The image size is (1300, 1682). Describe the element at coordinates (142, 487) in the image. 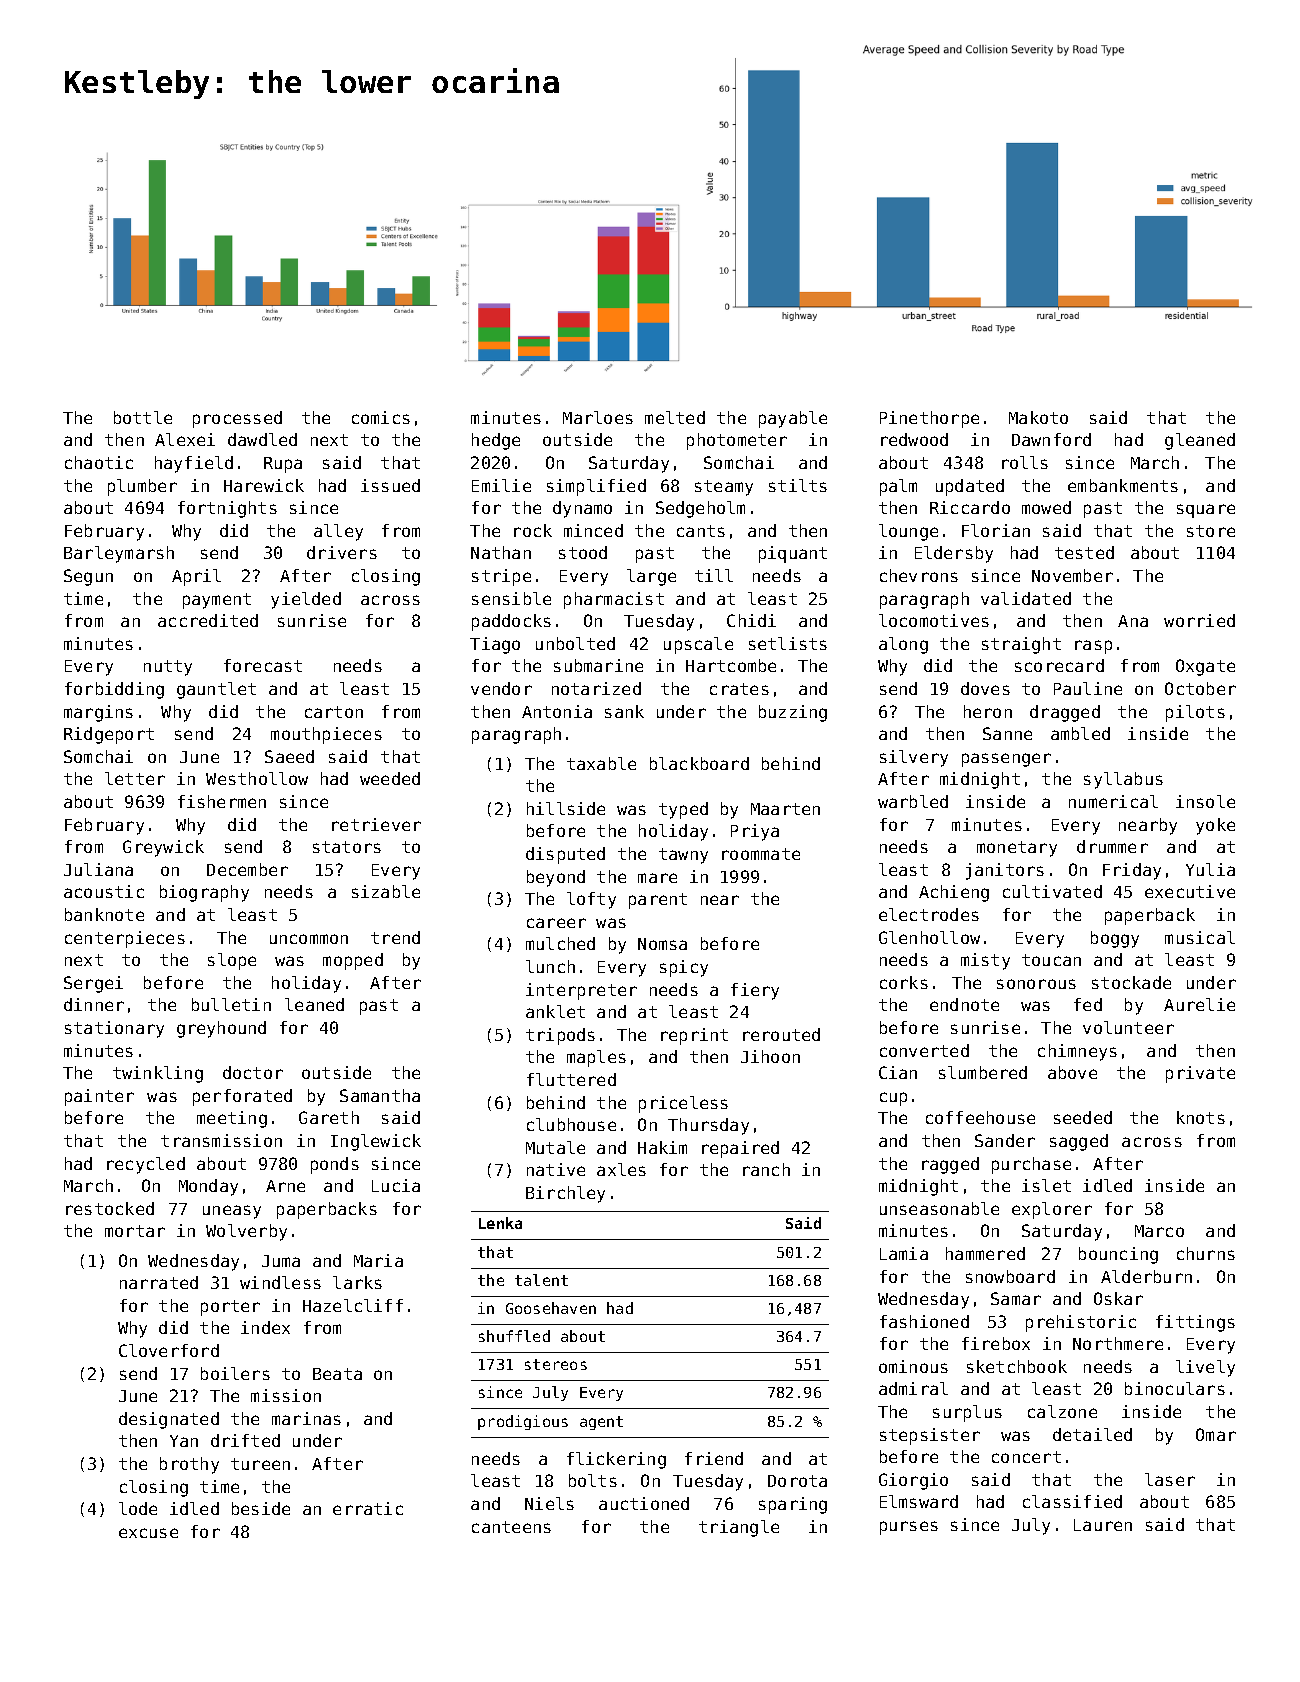

I see `plumber` at that location.
